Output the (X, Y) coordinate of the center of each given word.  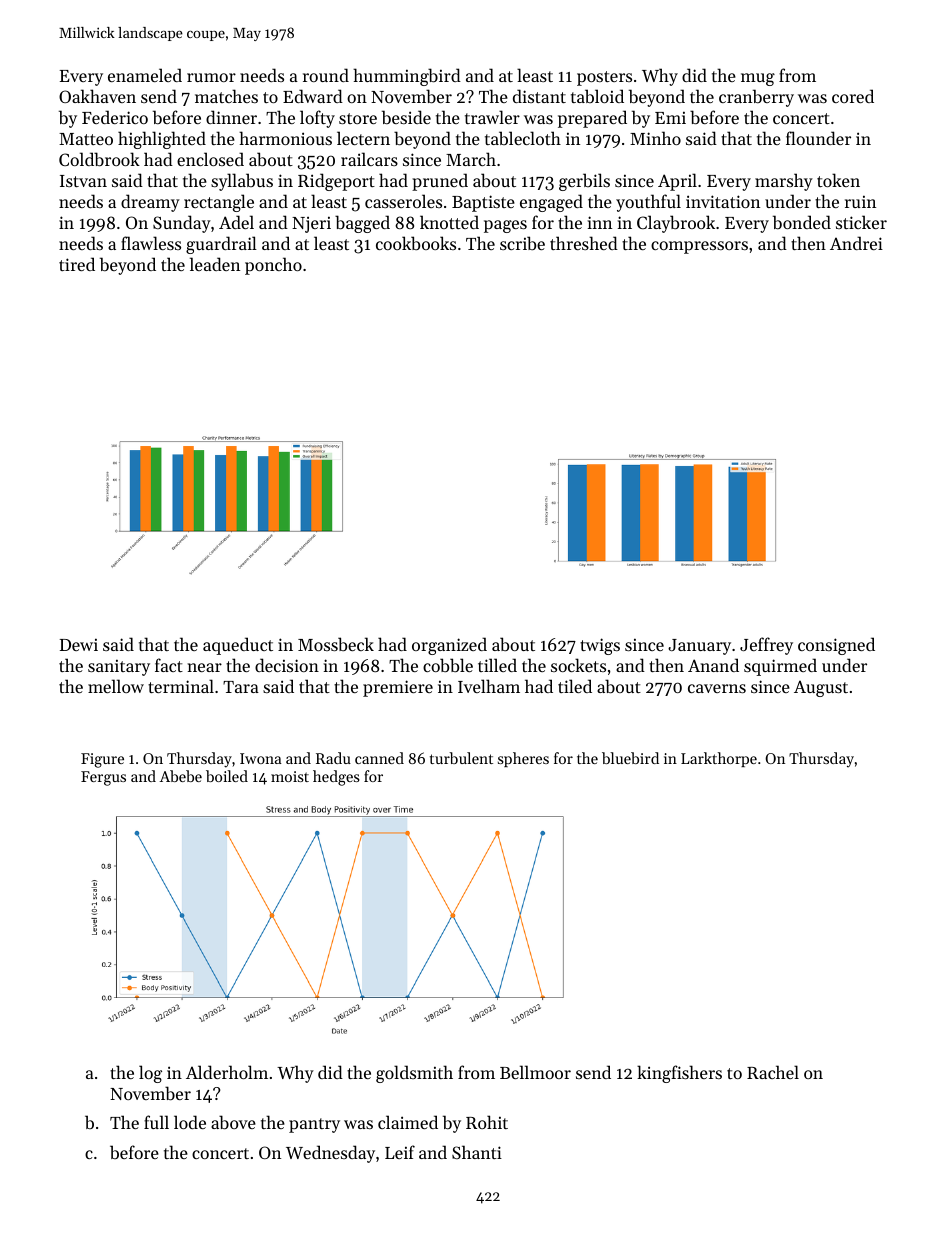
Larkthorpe (719, 759)
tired (77, 264)
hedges (336, 778)
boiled (227, 776)
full (156, 1122)
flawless (151, 243)
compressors (699, 247)
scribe (522, 243)
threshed (584, 243)
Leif (400, 1152)
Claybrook (676, 224)
